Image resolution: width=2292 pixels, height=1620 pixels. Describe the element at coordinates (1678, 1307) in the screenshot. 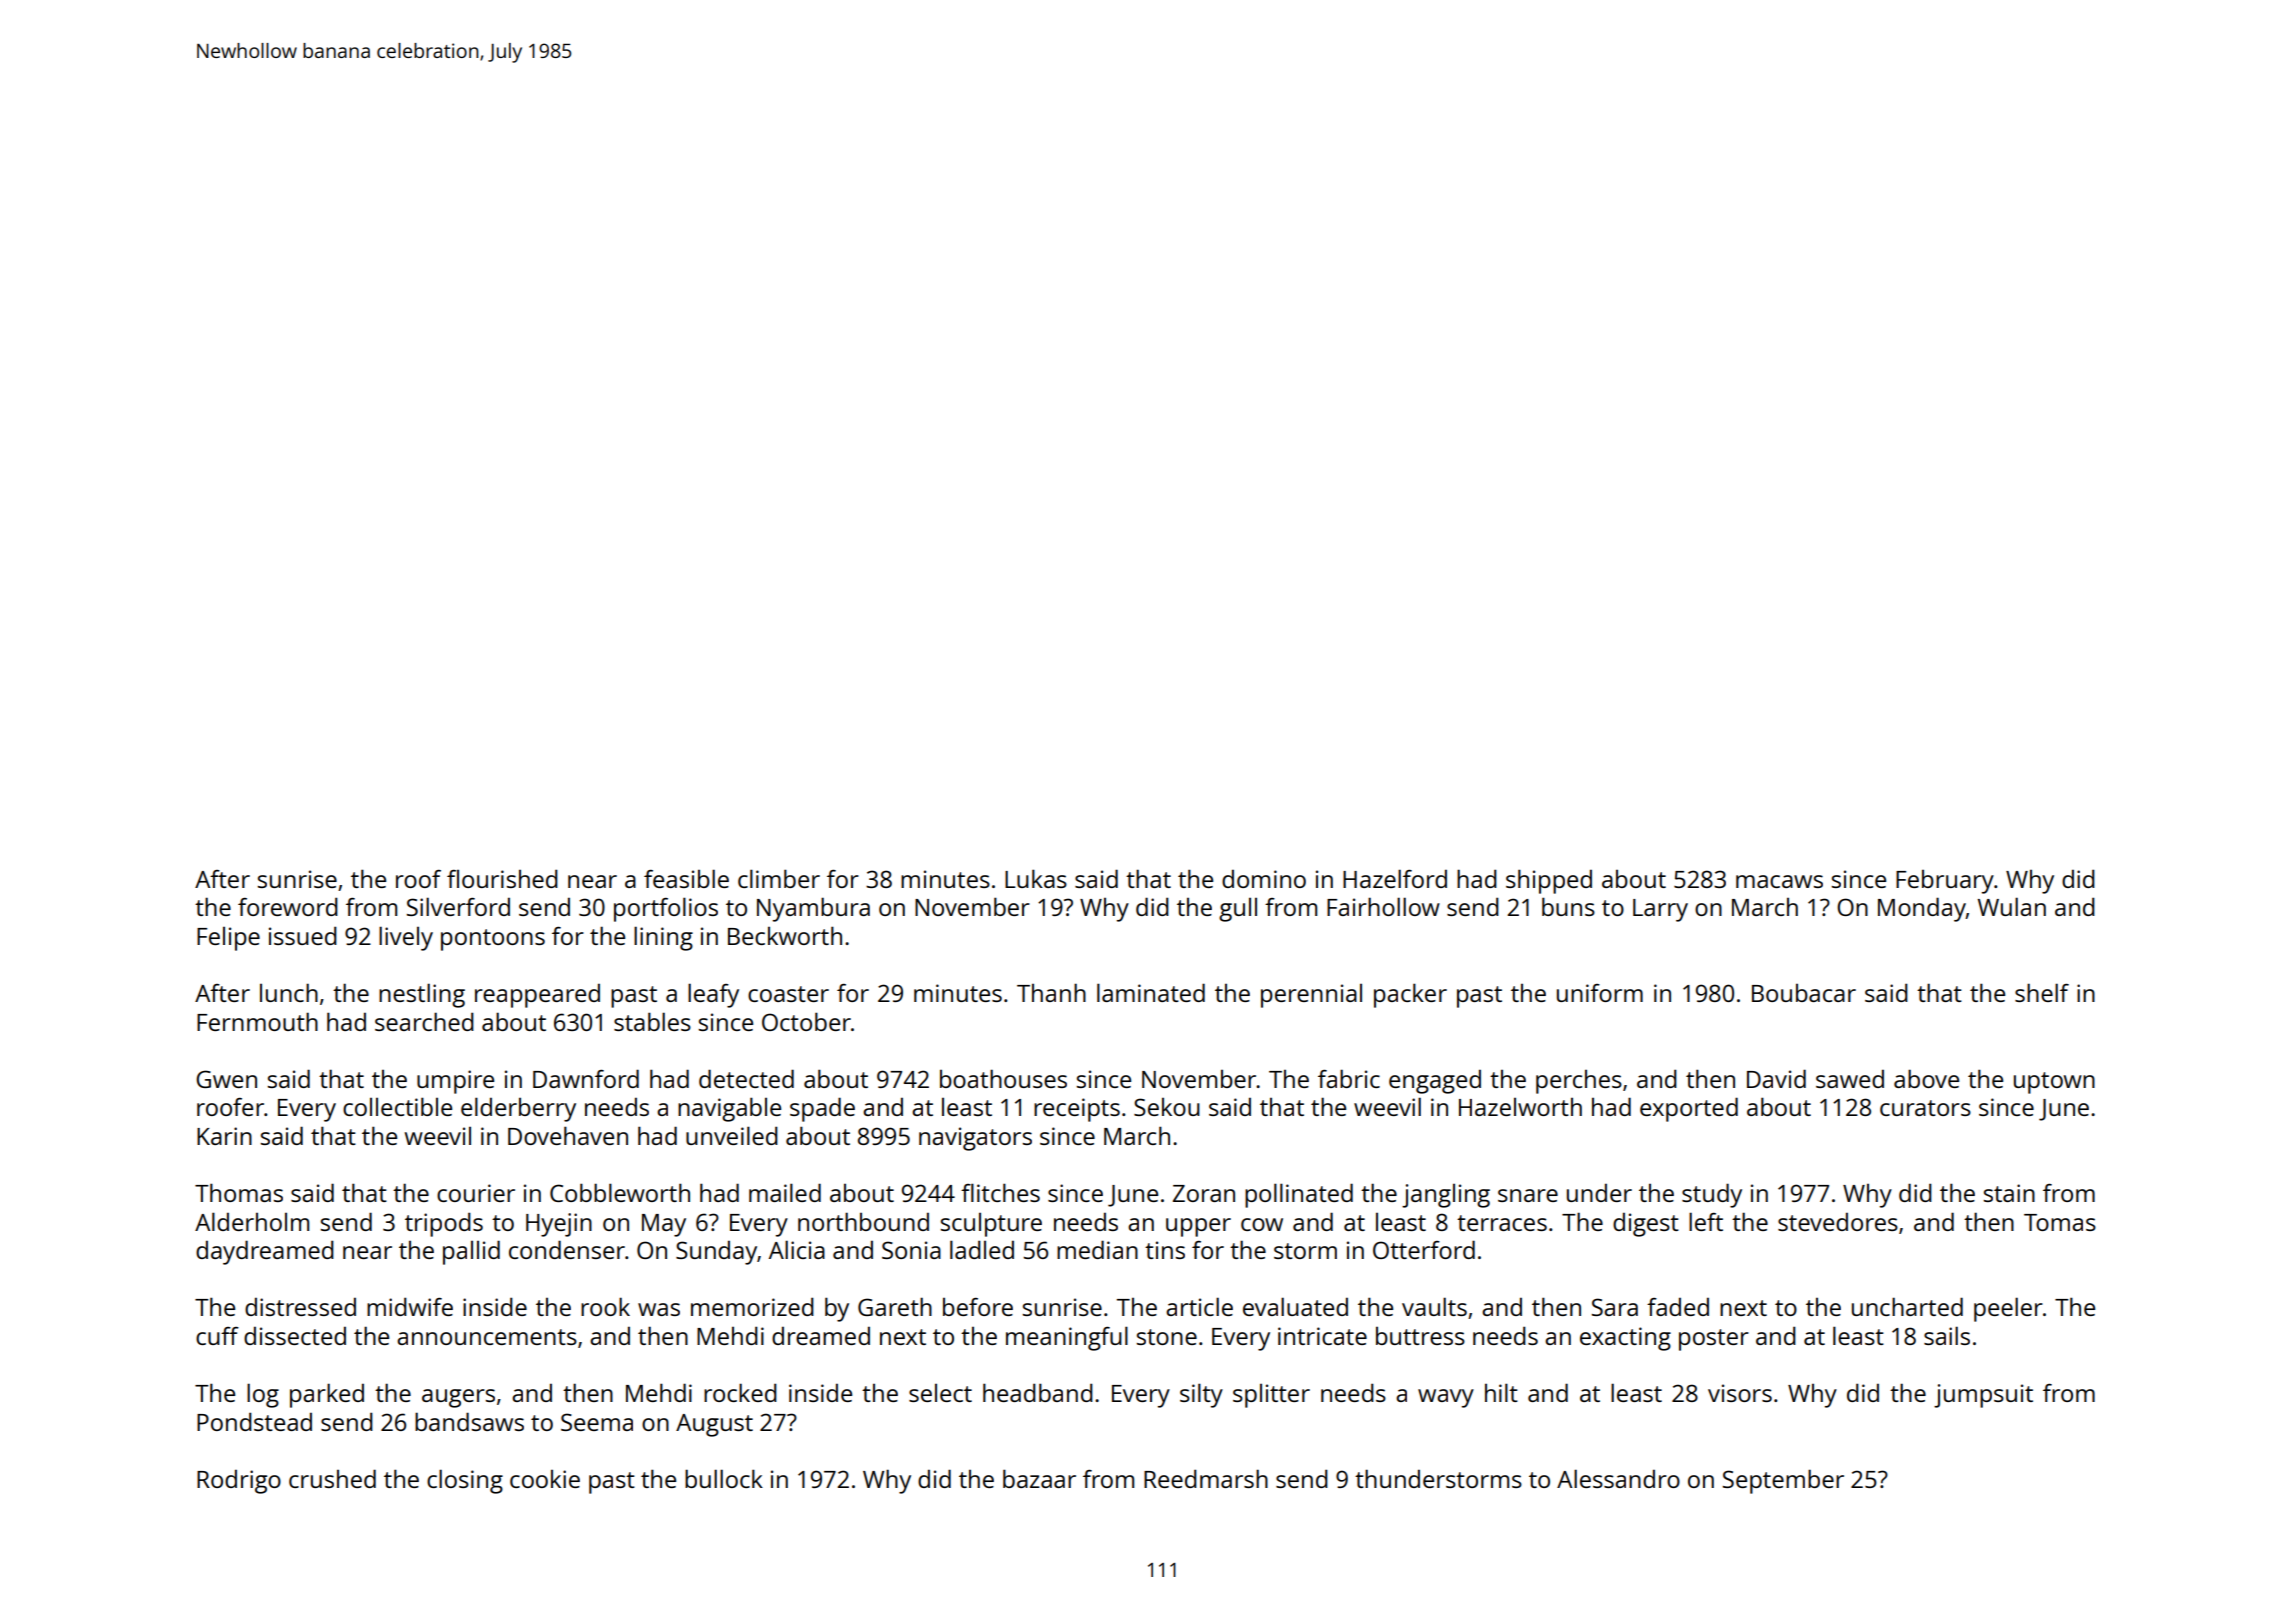

I see `faded` at that location.
